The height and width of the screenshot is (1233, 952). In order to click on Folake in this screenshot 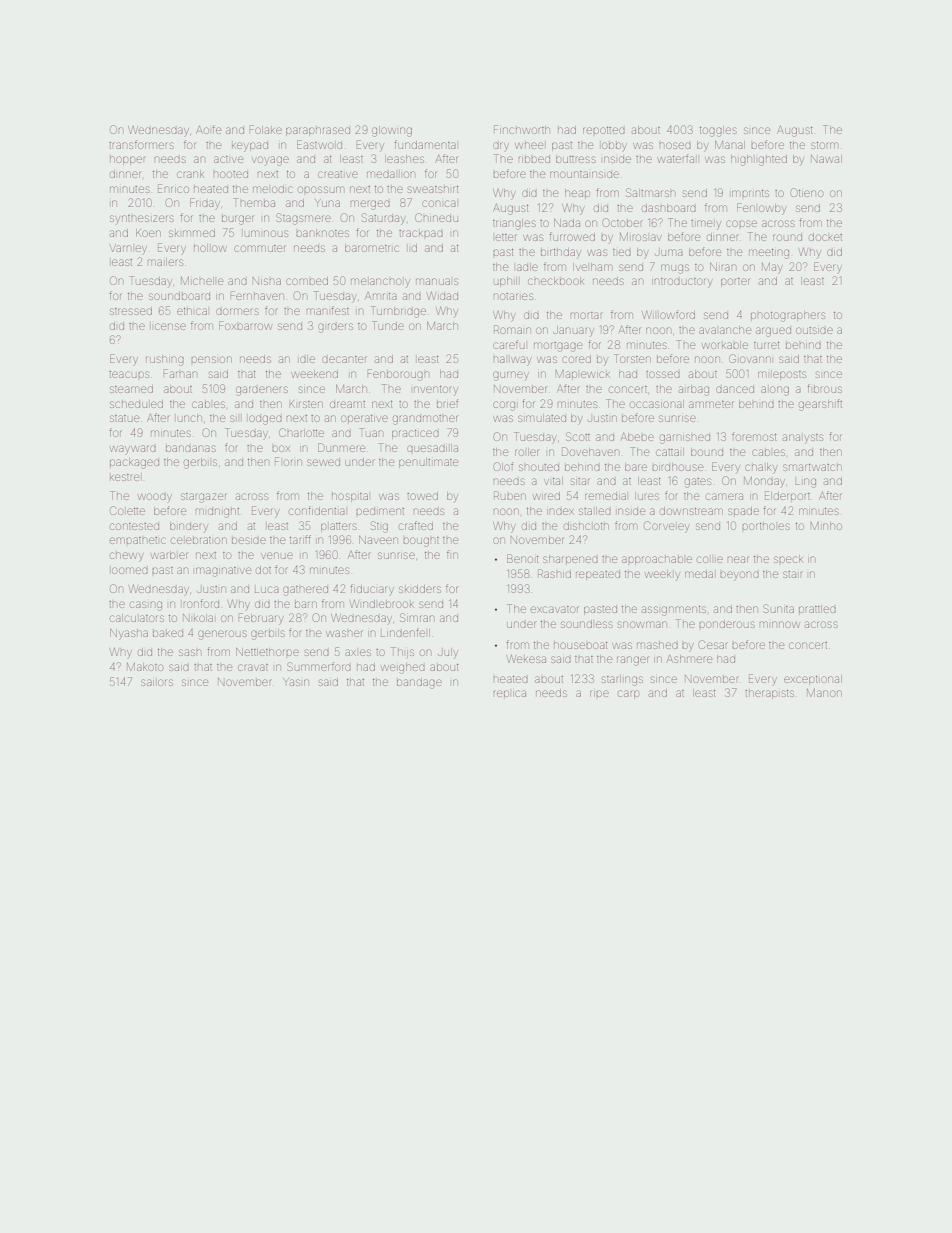, I will do `click(266, 129)`.
